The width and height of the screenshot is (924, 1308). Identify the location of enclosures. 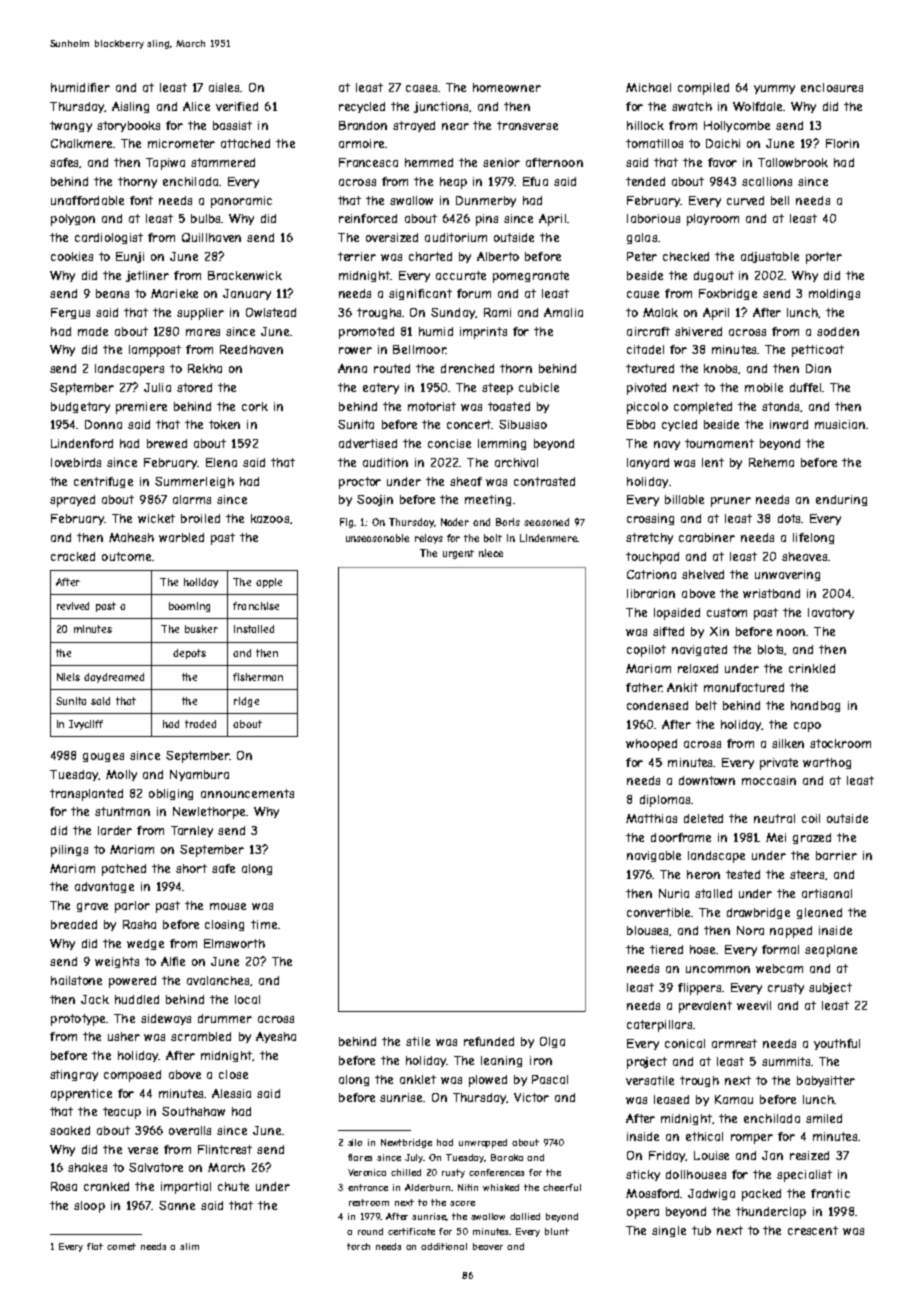
(832, 87).
